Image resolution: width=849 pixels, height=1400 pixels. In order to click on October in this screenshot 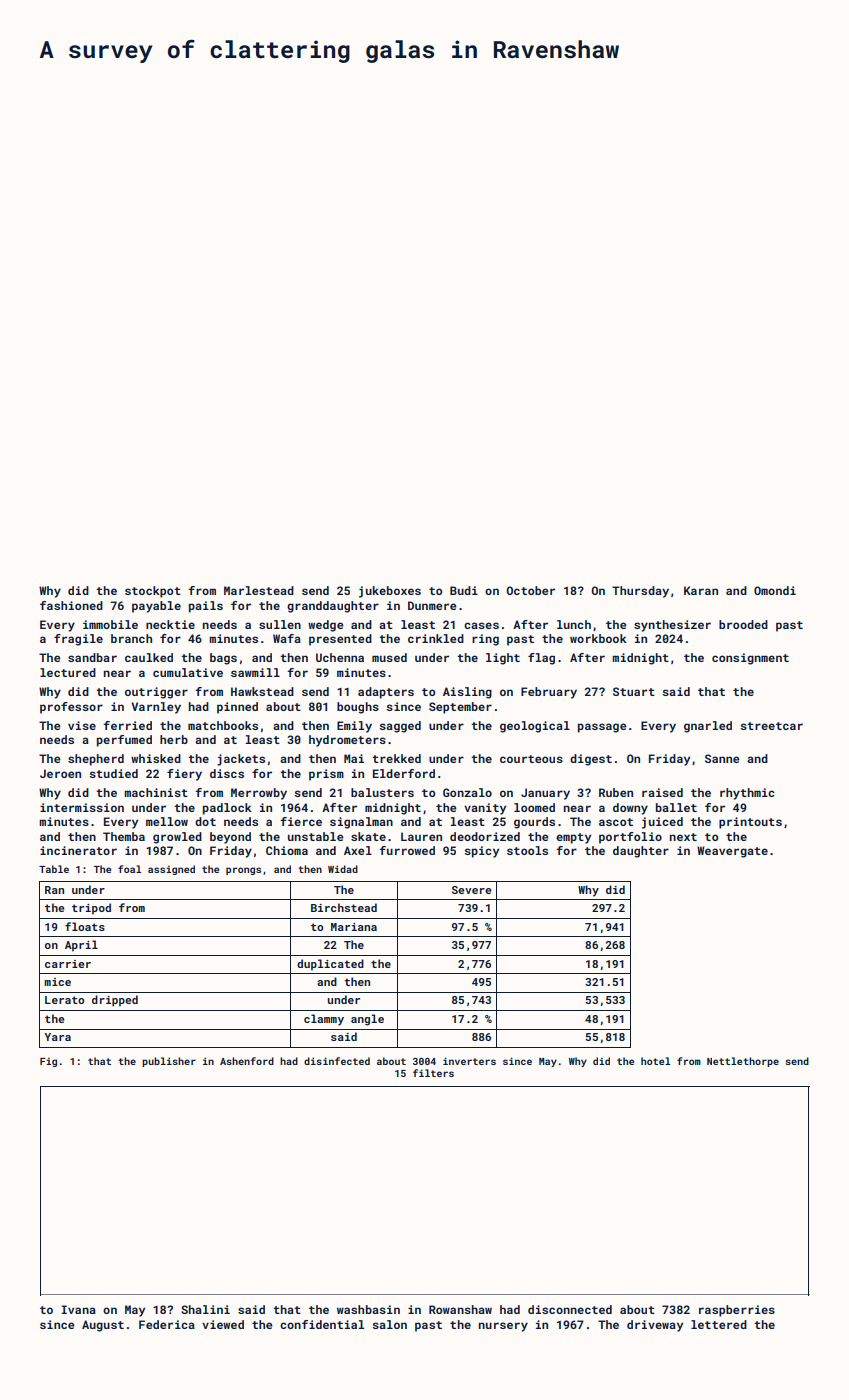, I will do `click(530, 590)`.
